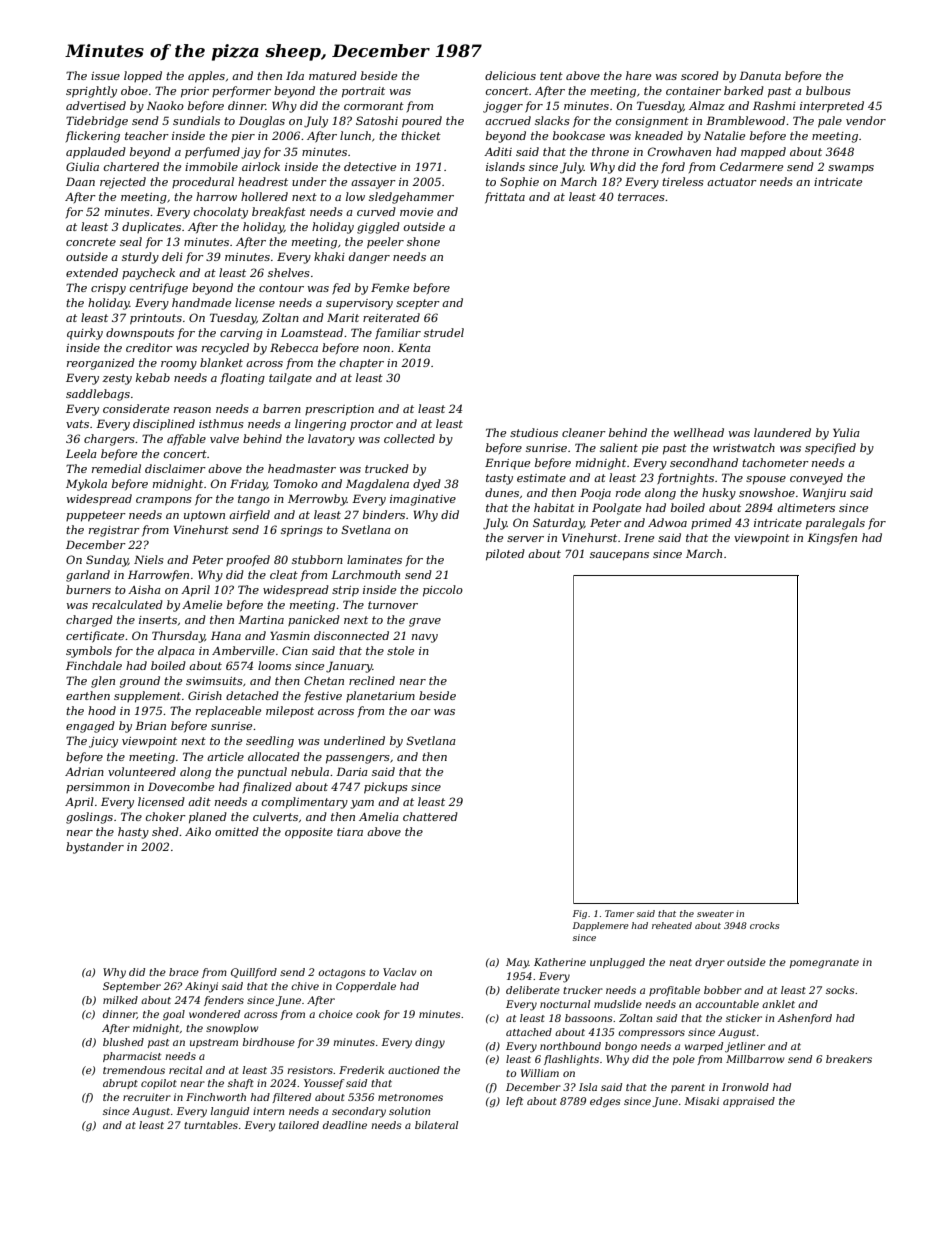 Image resolution: width=952 pixels, height=1233 pixels. Describe the element at coordinates (699, 432) in the screenshot. I see `wellhead` at that location.
